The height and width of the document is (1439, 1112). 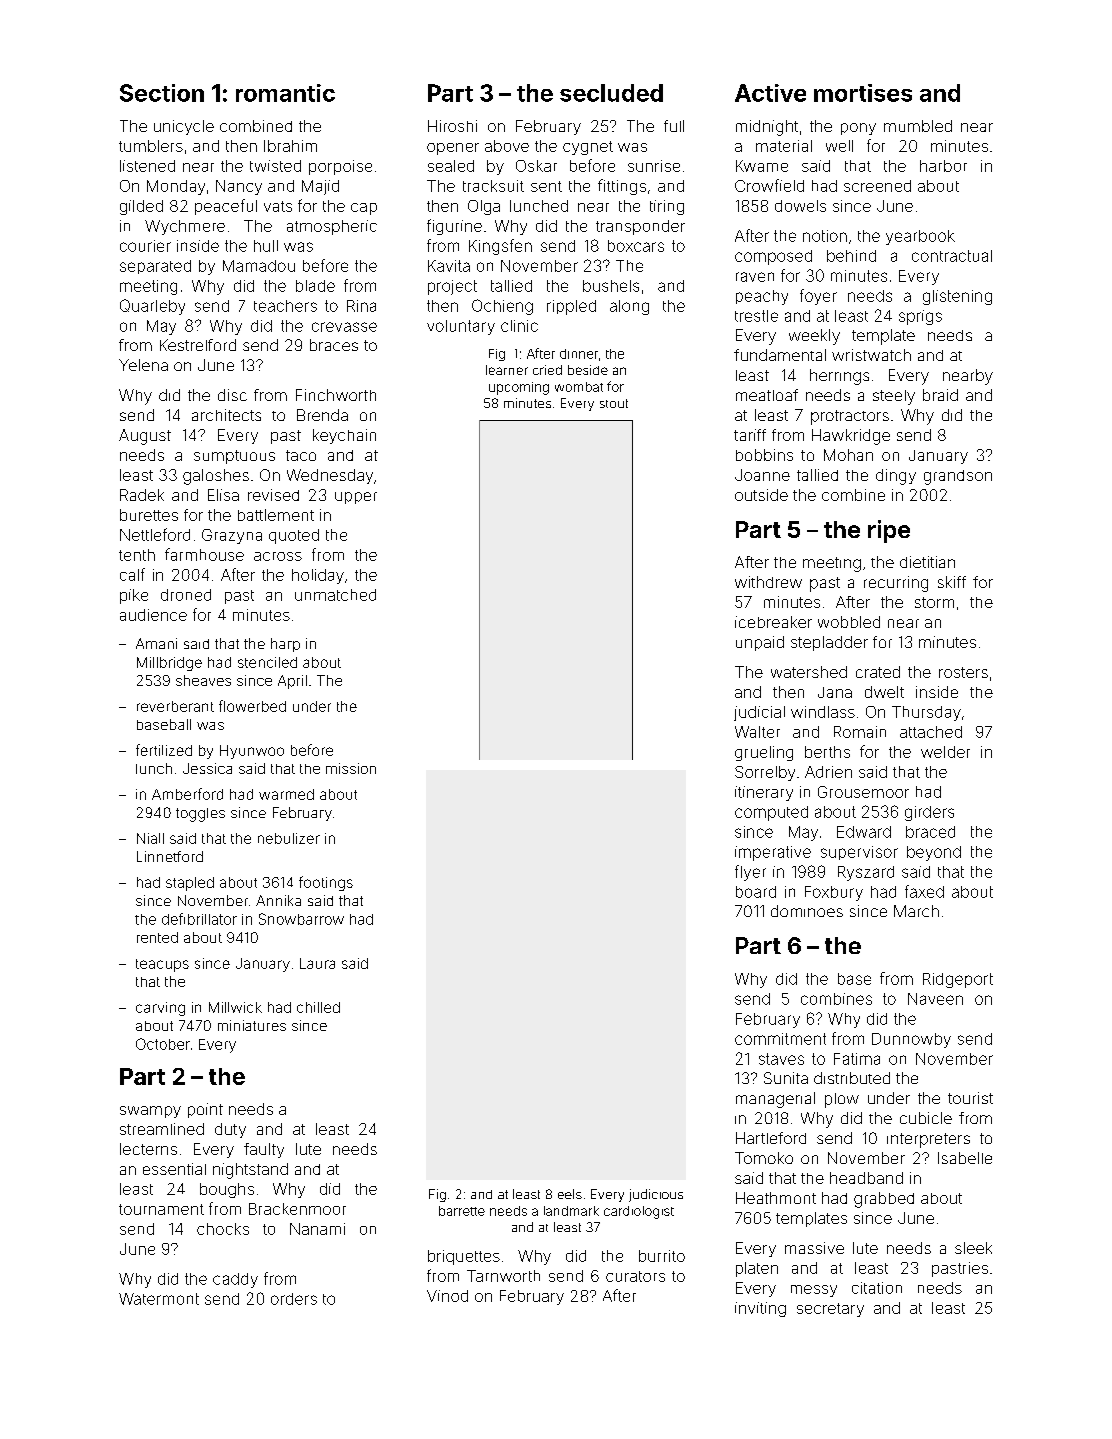 What do you see at coordinates (760, 643) in the document?
I see `unpaid` at bounding box center [760, 643].
